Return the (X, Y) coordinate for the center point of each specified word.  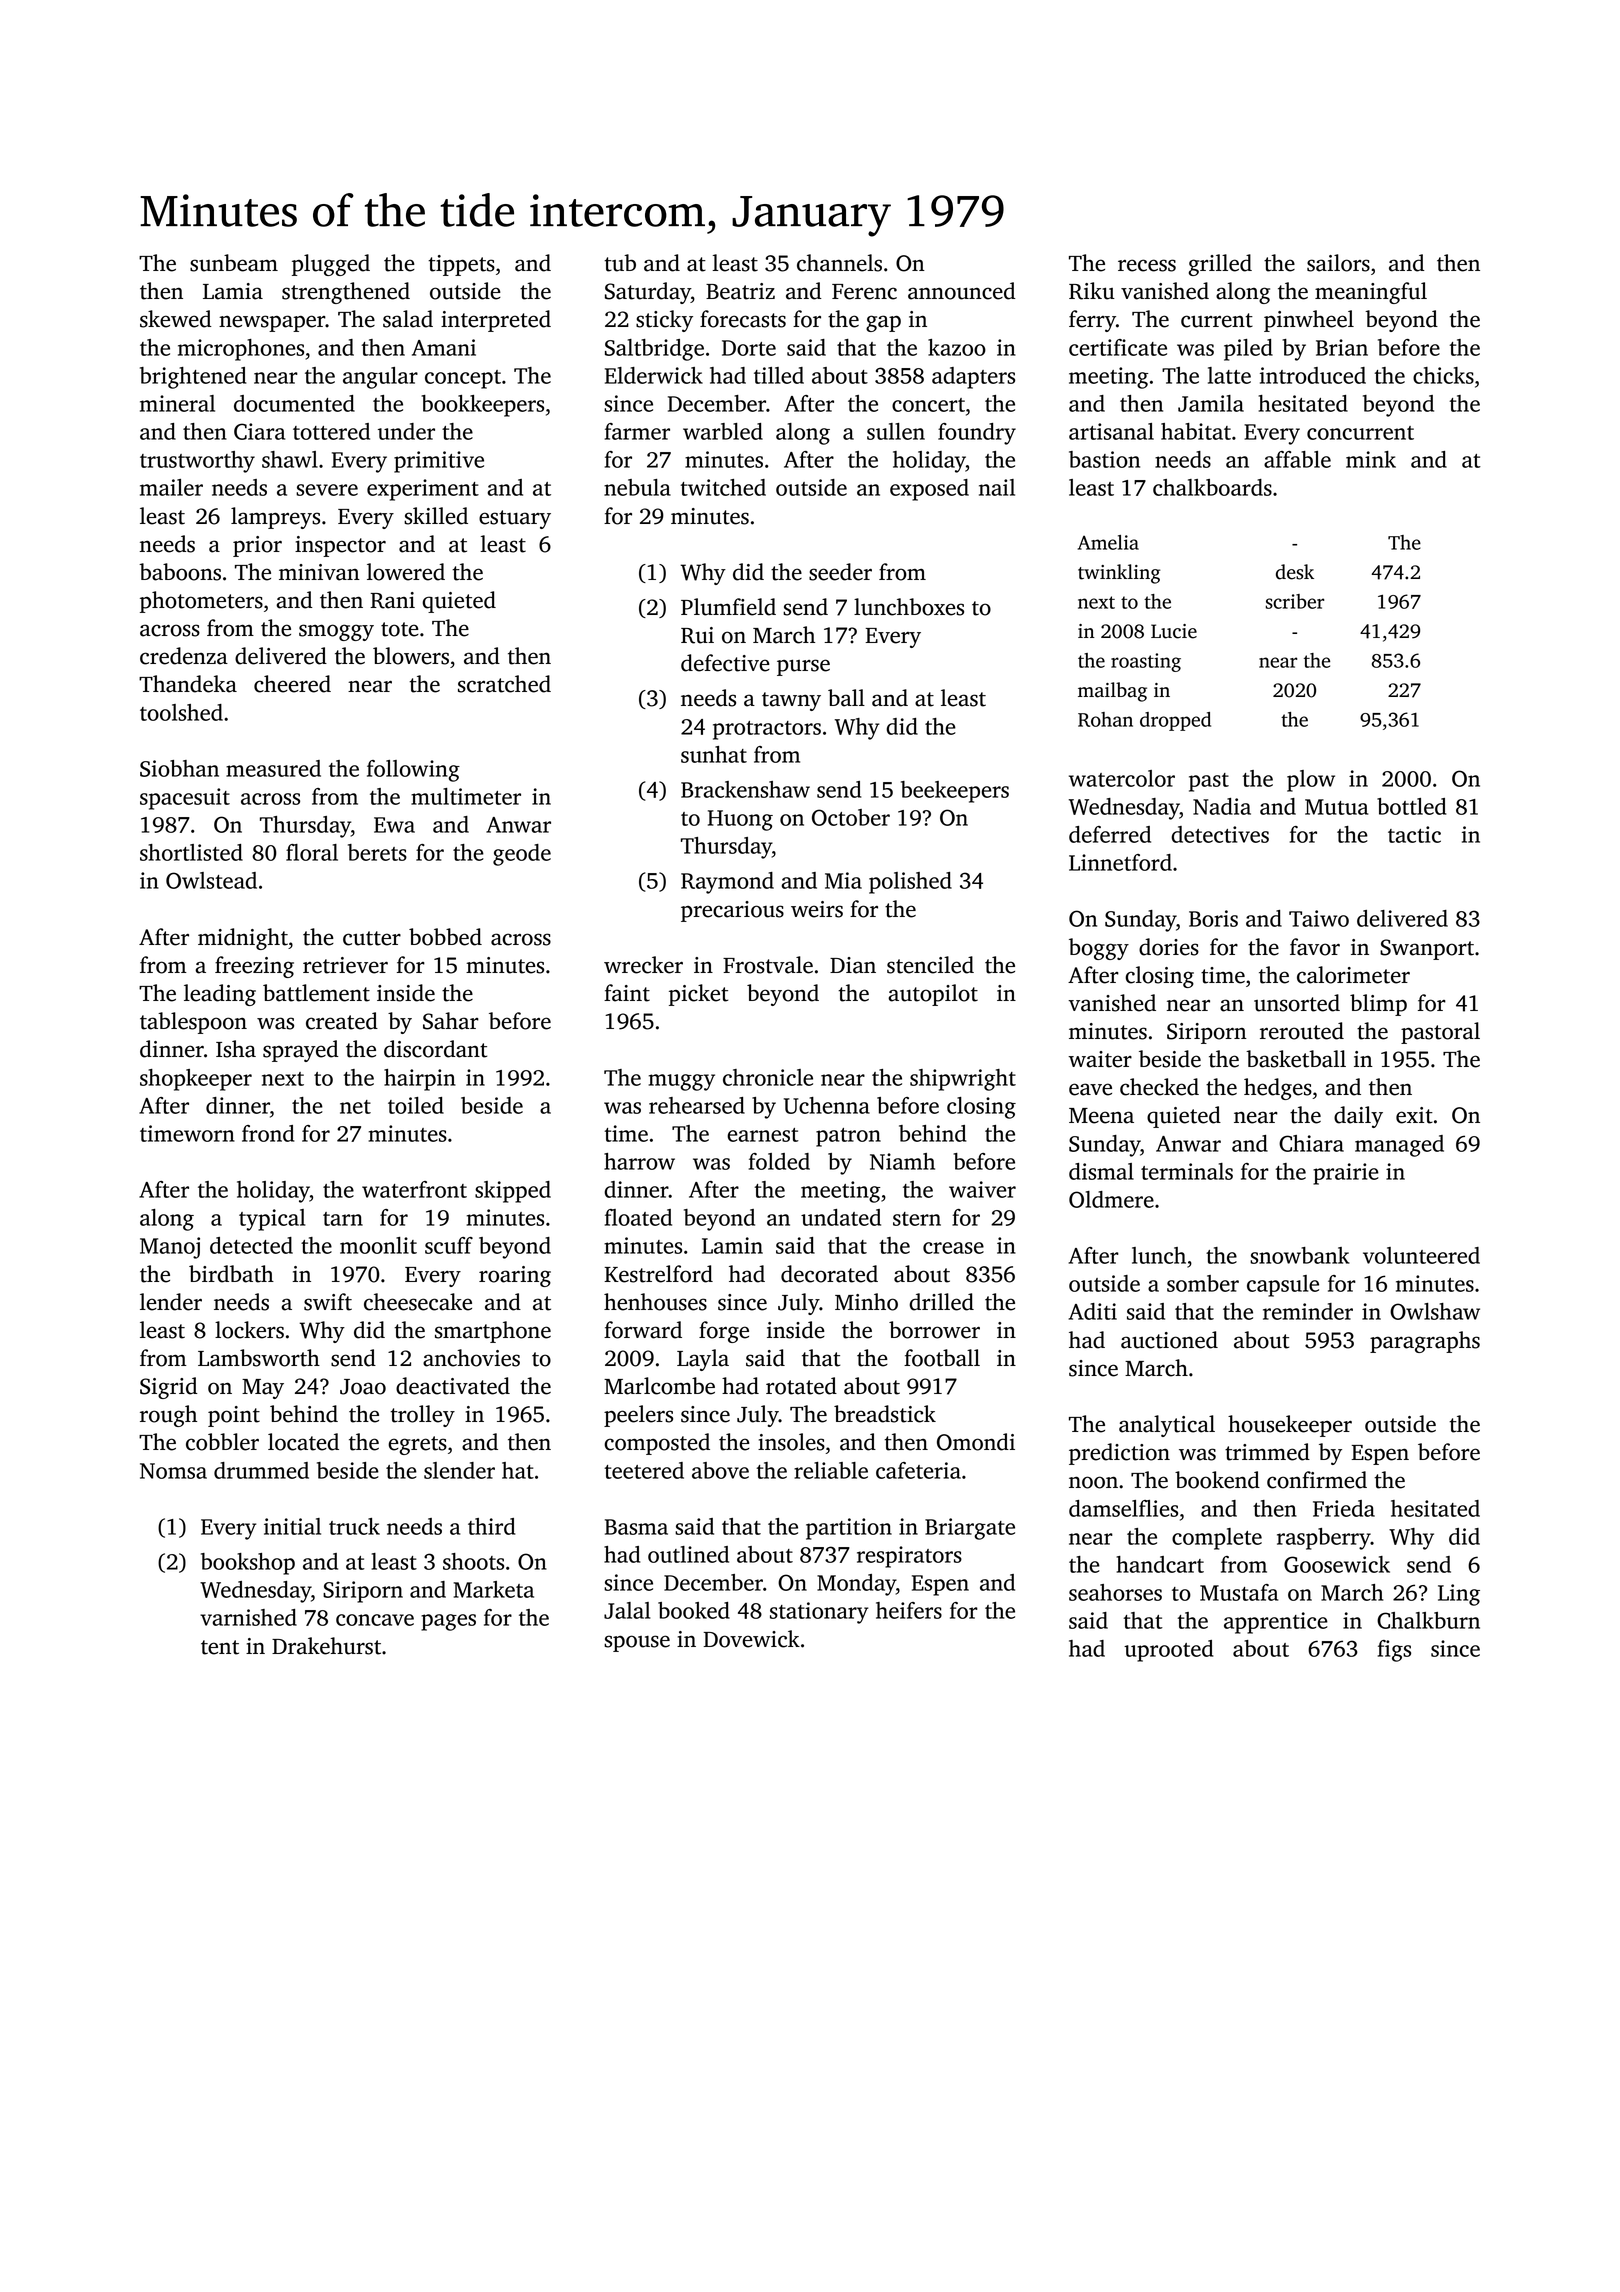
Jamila (1211, 403)
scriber (1295, 601)
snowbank (1300, 1255)
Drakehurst (326, 1646)
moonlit (378, 1245)
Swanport (1427, 949)
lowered (406, 572)
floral (312, 852)
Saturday (648, 293)
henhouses (655, 1302)
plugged (331, 265)
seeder (840, 572)
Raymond (727, 883)
